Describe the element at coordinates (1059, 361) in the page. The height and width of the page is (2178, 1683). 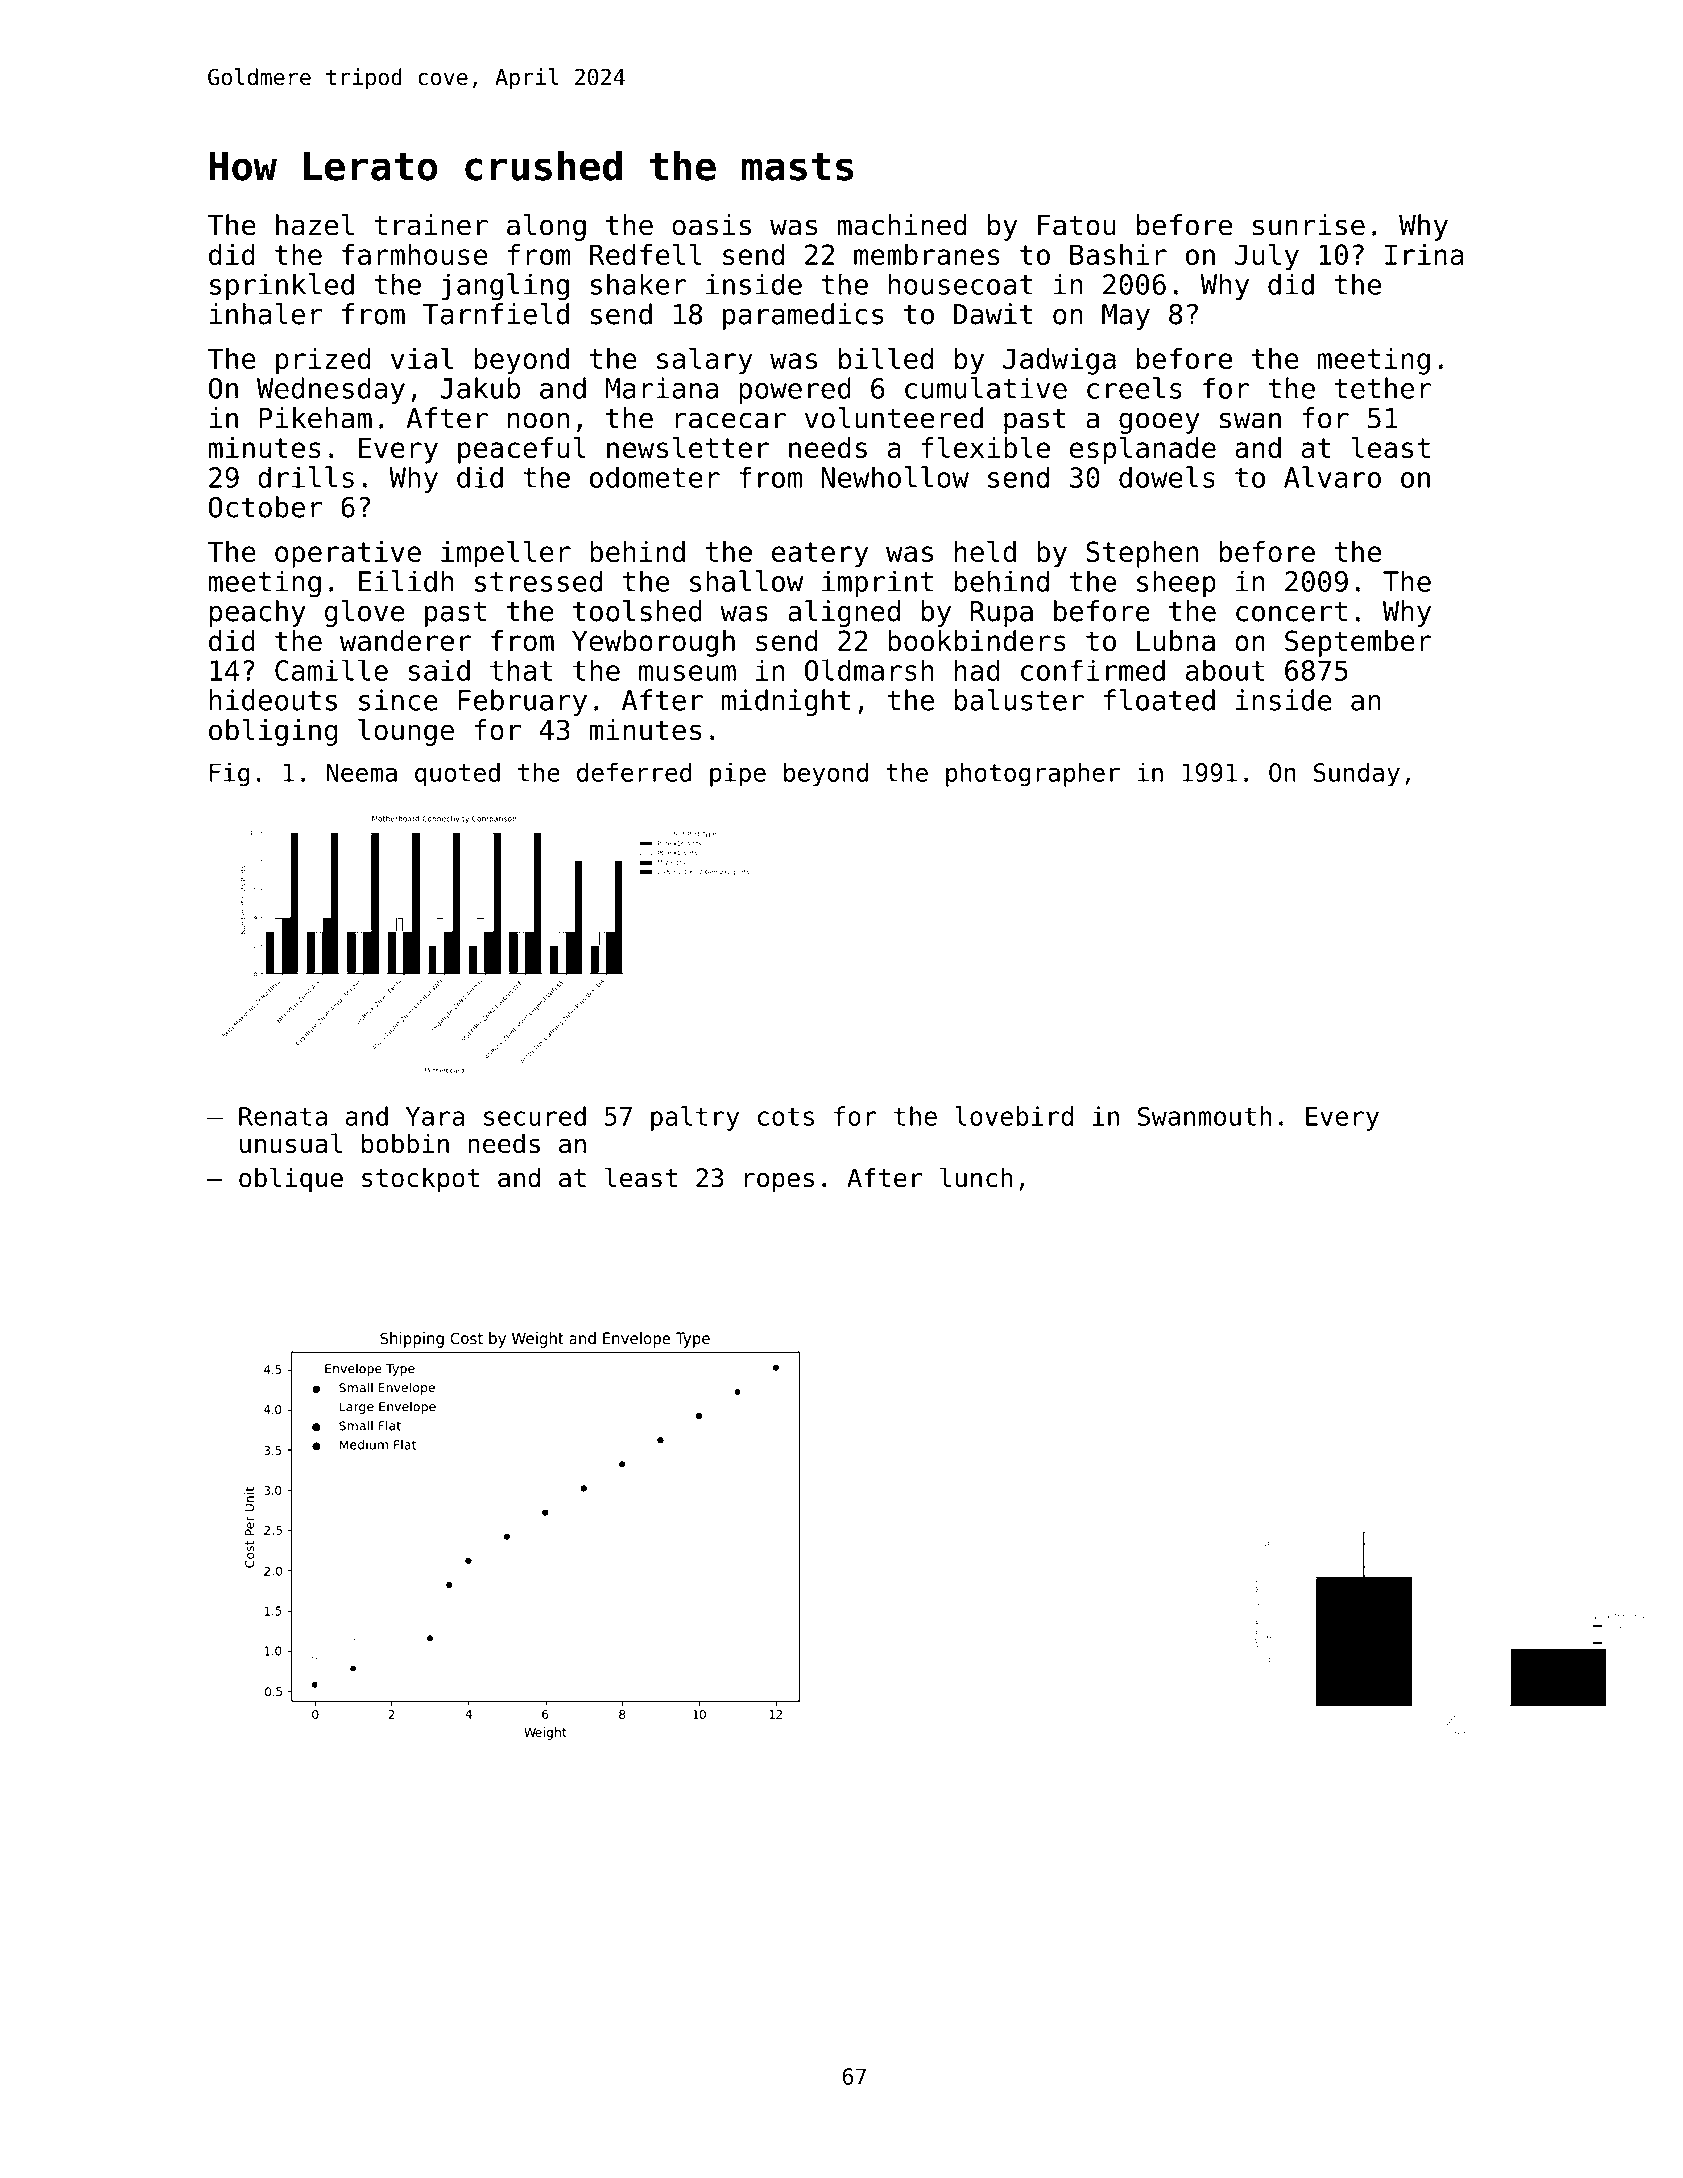
I see `Jadwiga` at that location.
